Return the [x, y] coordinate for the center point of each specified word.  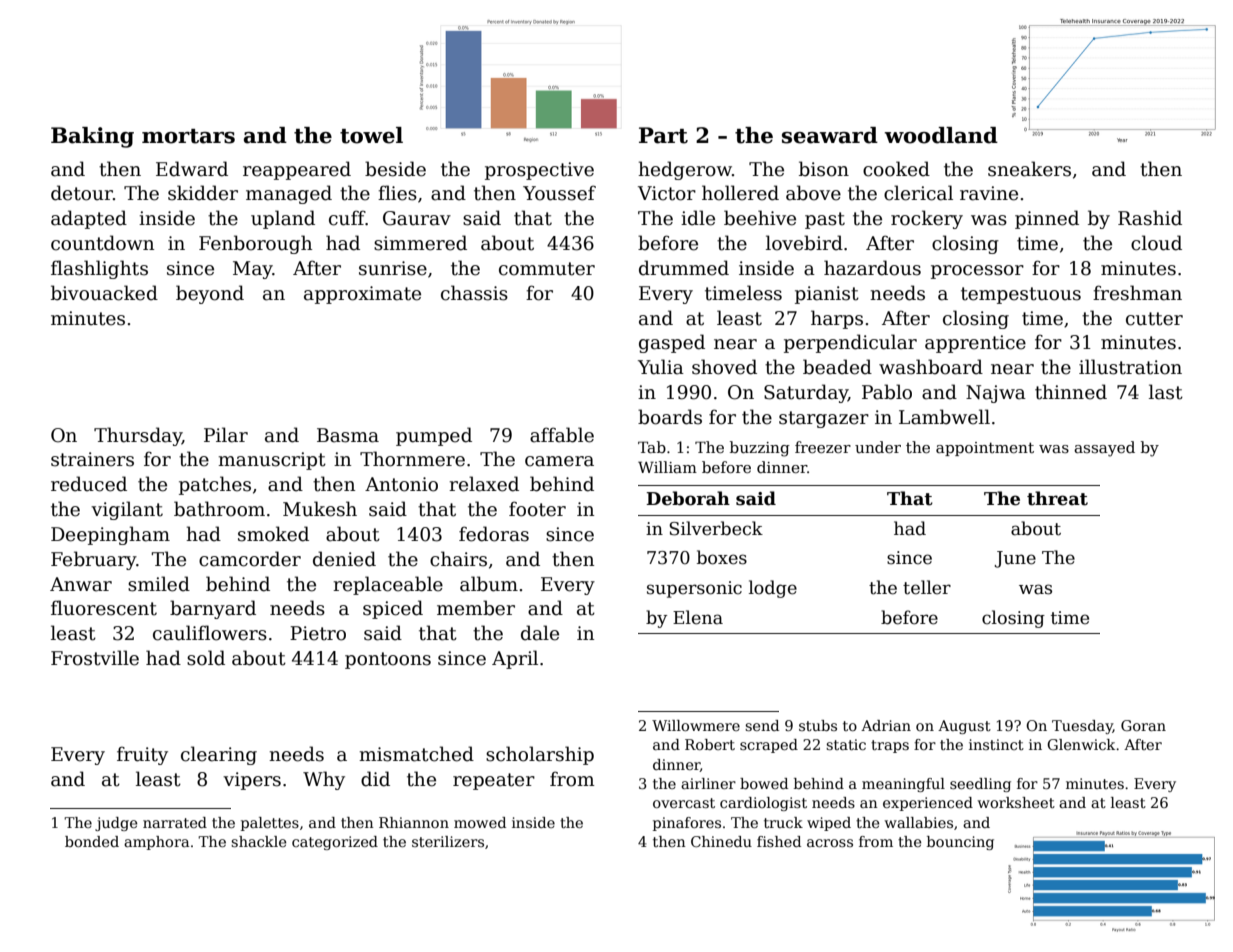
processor [977, 272]
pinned [1047, 219]
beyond [210, 294]
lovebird [804, 243]
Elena [698, 617]
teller [927, 587]
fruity [142, 755]
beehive [760, 218]
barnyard [213, 609]
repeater [494, 781]
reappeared [297, 170]
